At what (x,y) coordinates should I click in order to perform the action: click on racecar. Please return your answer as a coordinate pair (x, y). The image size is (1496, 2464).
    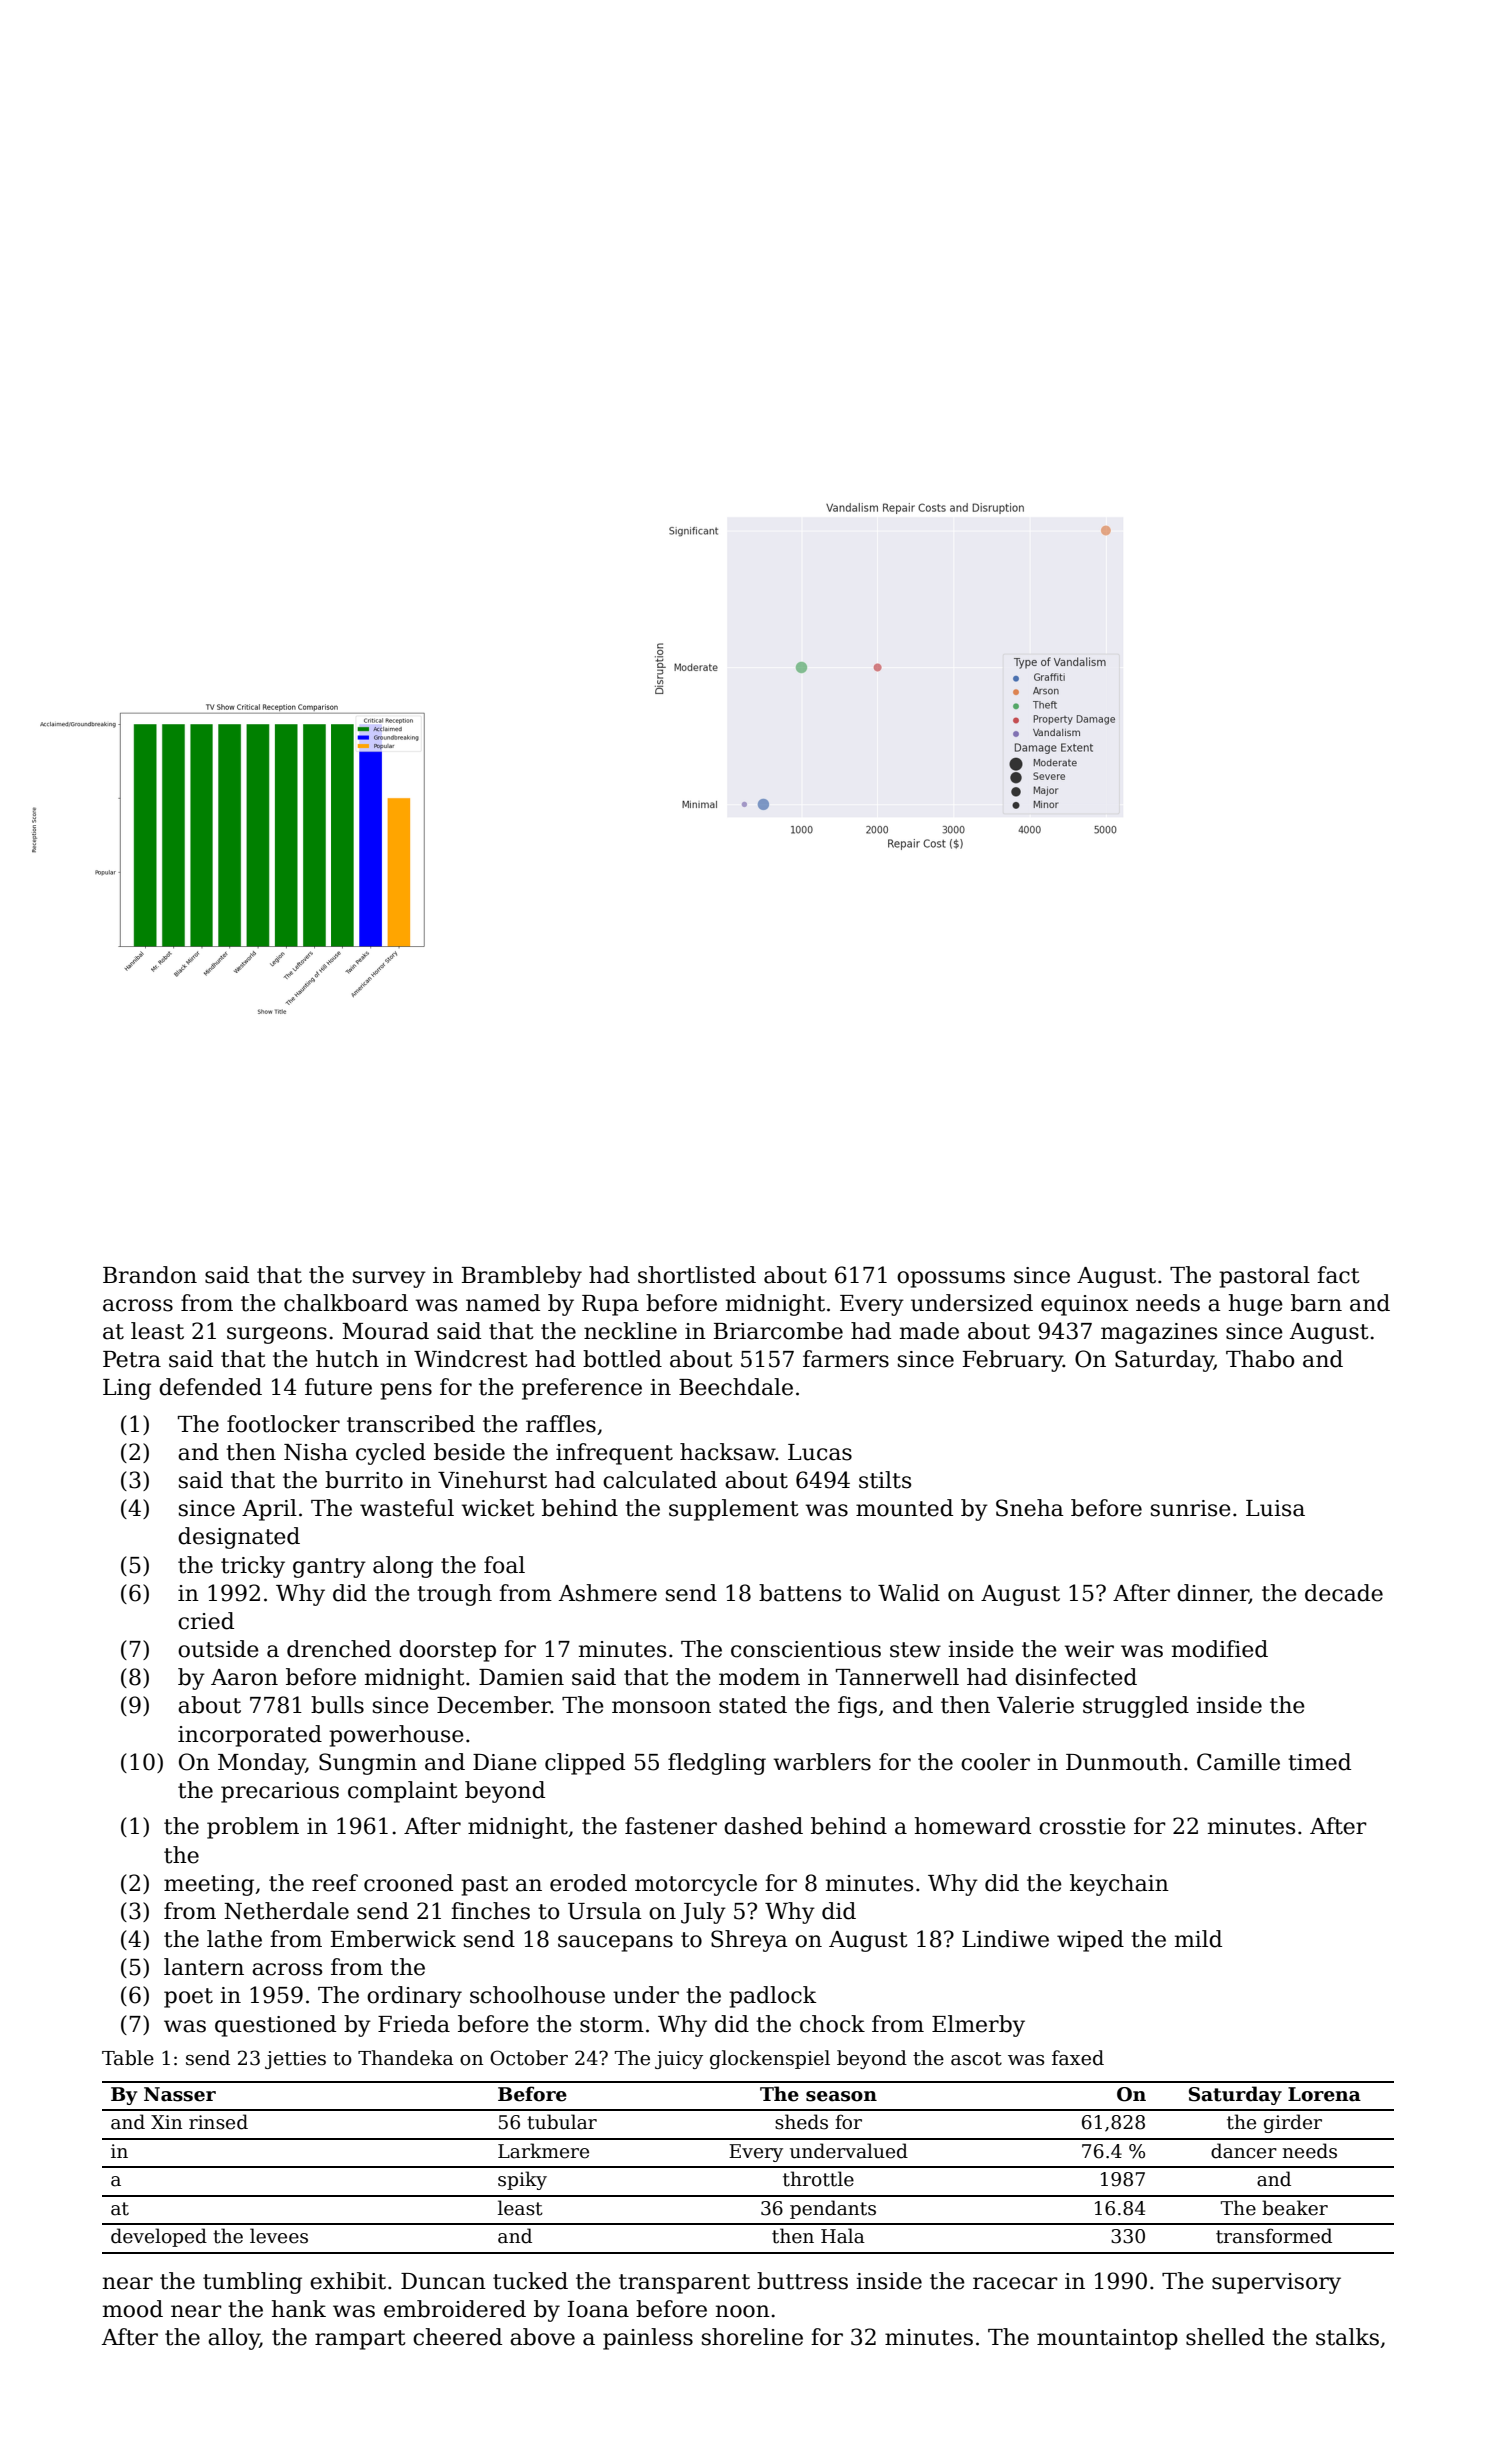
    Looking at the image, I should click on (1015, 2283).
